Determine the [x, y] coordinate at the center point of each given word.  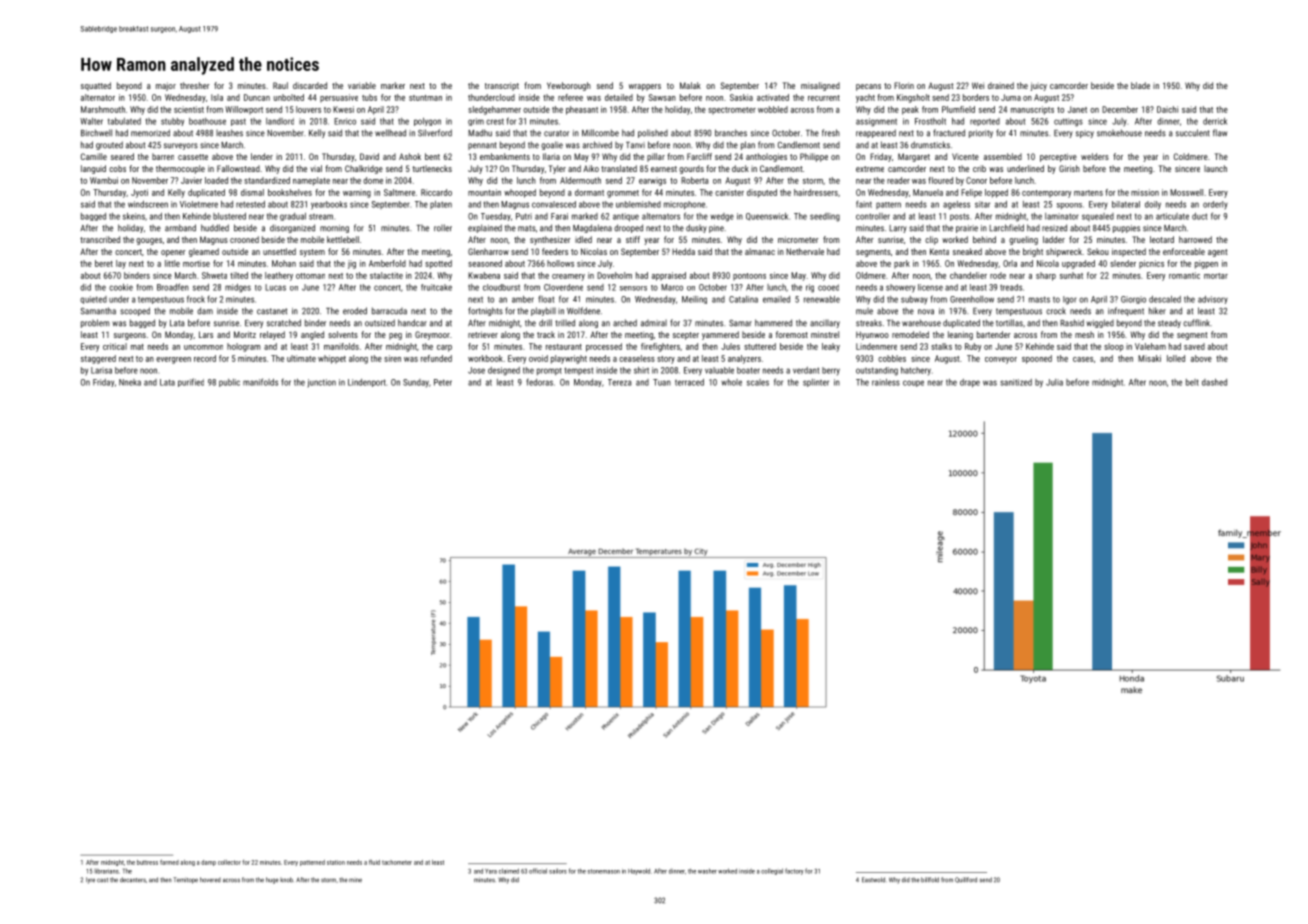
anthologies [766, 157]
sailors [558, 871]
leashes [229, 133]
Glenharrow [488, 251]
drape [970, 383]
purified [191, 382]
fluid [374, 862]
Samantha [98, 311]
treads [1011, 287]
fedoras [539, 382]
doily [1153, 205]
